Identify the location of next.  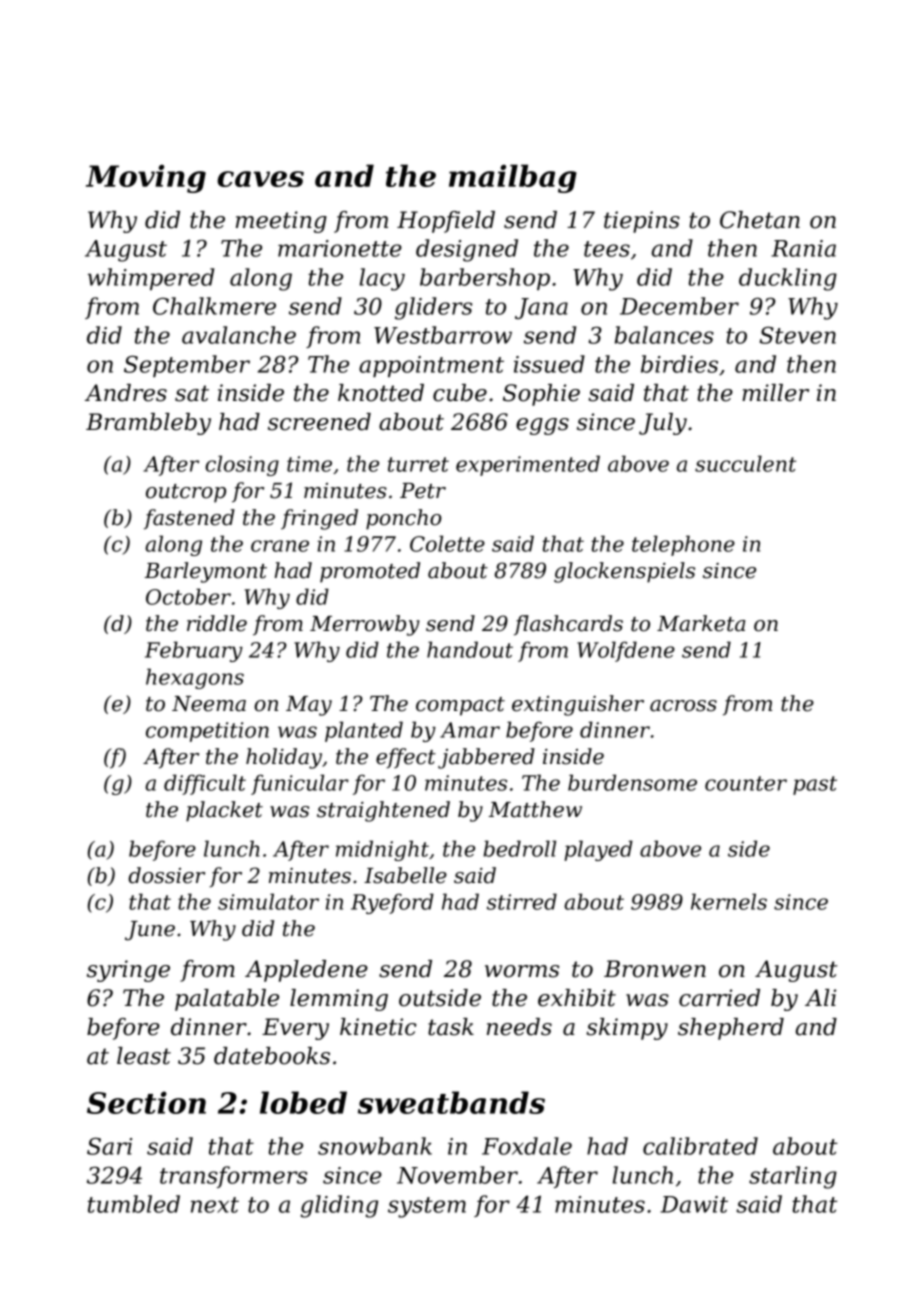
(215, 1205).
